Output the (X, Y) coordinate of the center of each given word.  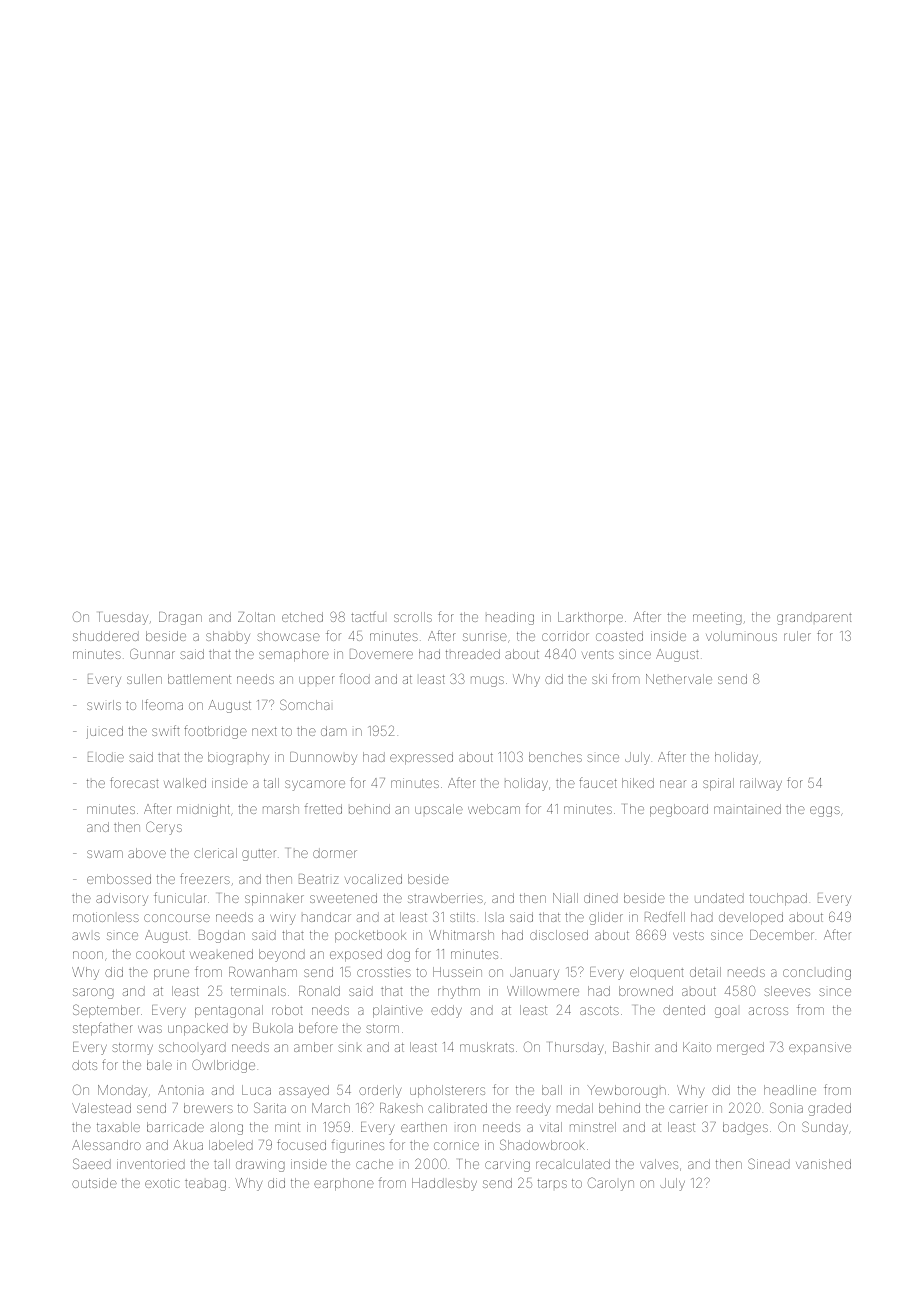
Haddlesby (444, 1184)
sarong (93, 993)
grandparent (814, 618)
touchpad (778, 899)
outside (94, 1183)
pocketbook (370, 936)
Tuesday (123, 618)
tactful (367, 616)
